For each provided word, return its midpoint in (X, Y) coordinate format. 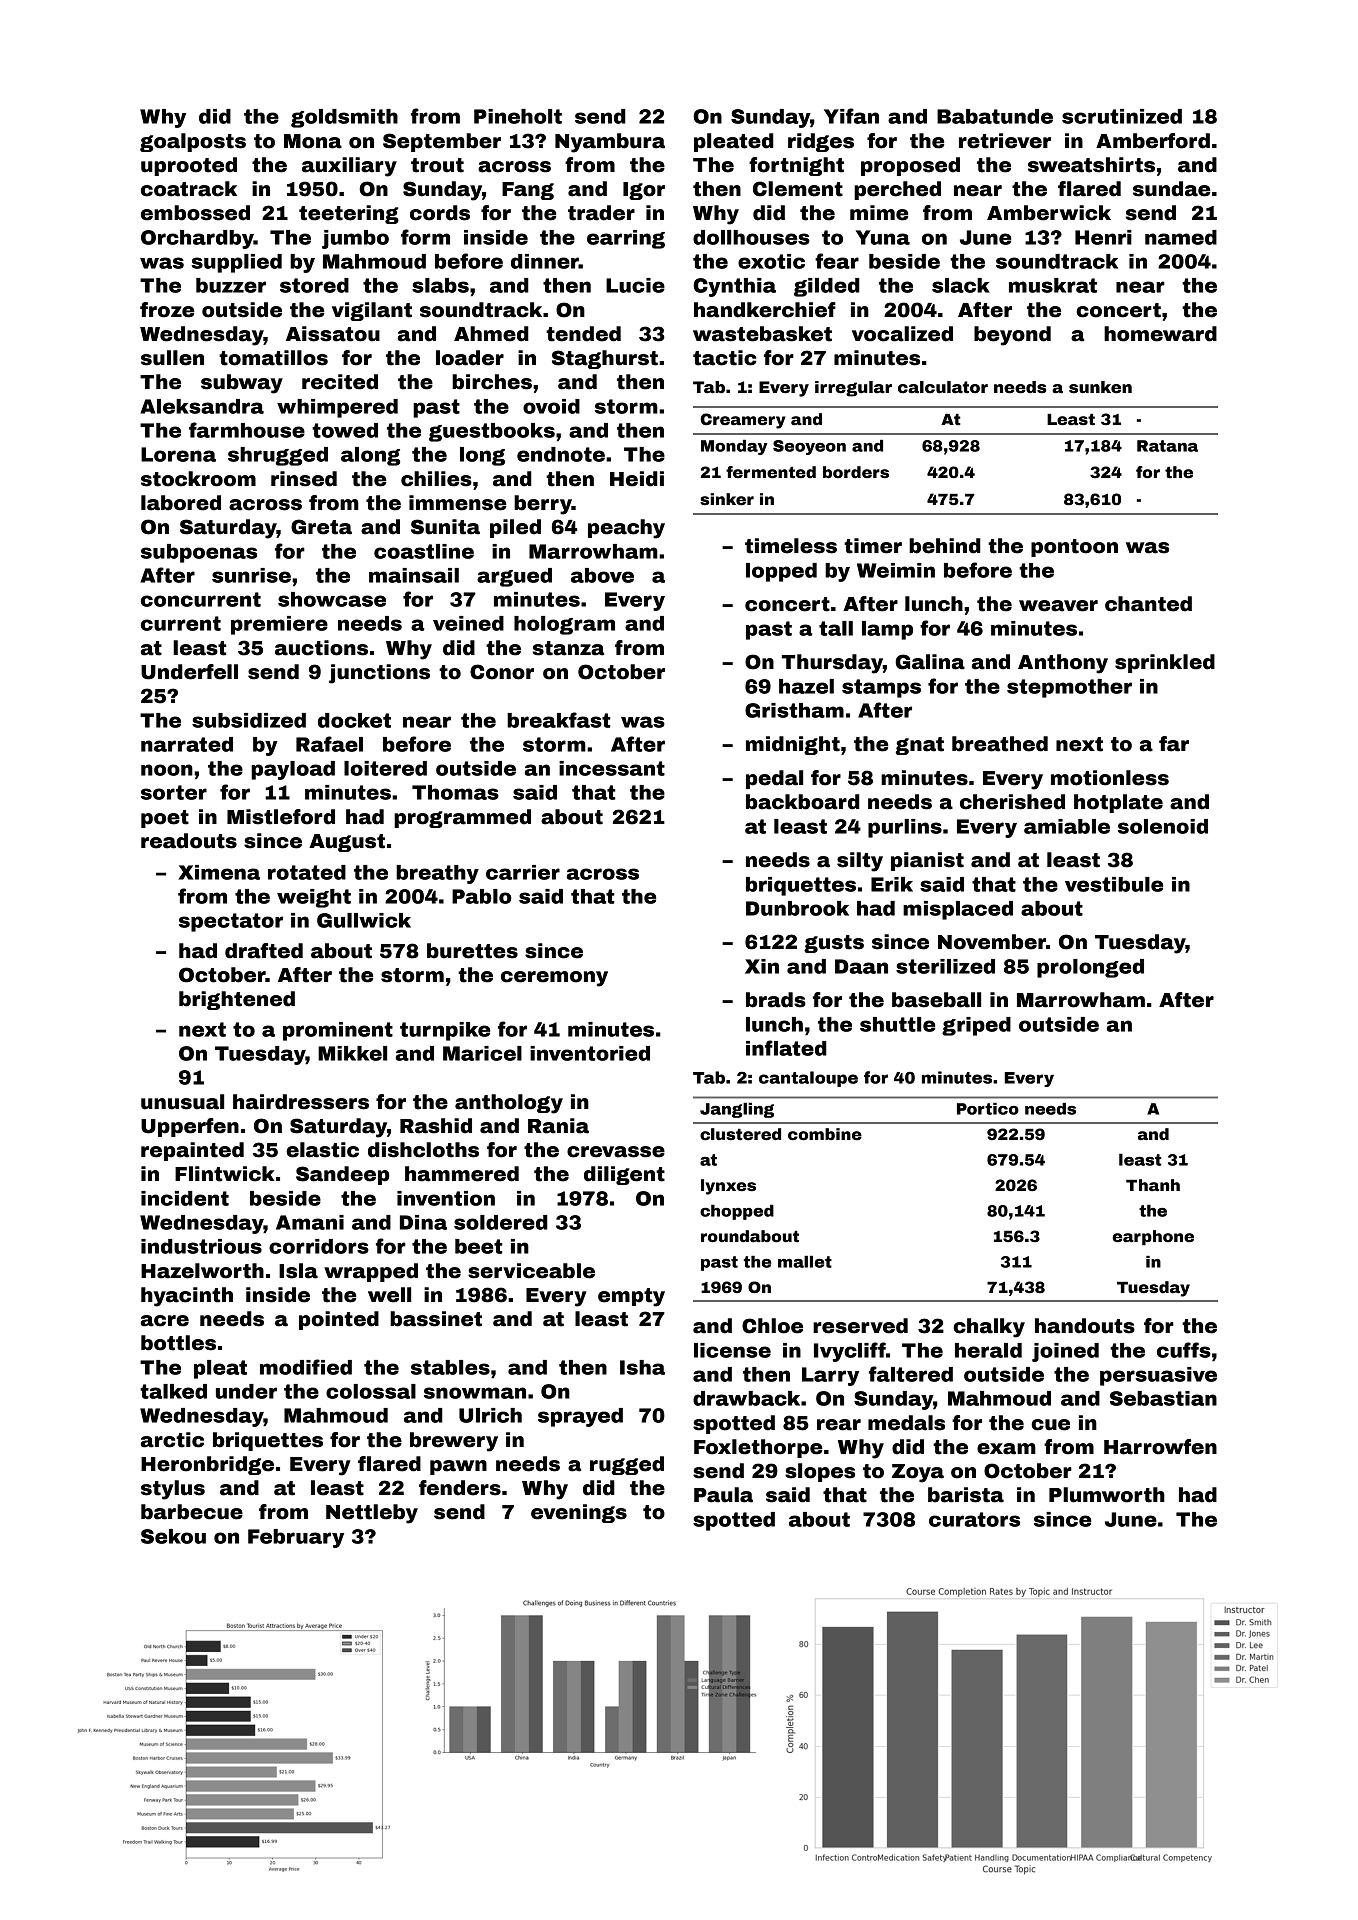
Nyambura (610, 143)
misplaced (958, 910)
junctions (379, 674)
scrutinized (1122, 116)
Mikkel (352, 1053)
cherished (1012, 802)
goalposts (193, 142)
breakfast (558, 720)
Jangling (737, 1110)
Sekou (173, 1536)
